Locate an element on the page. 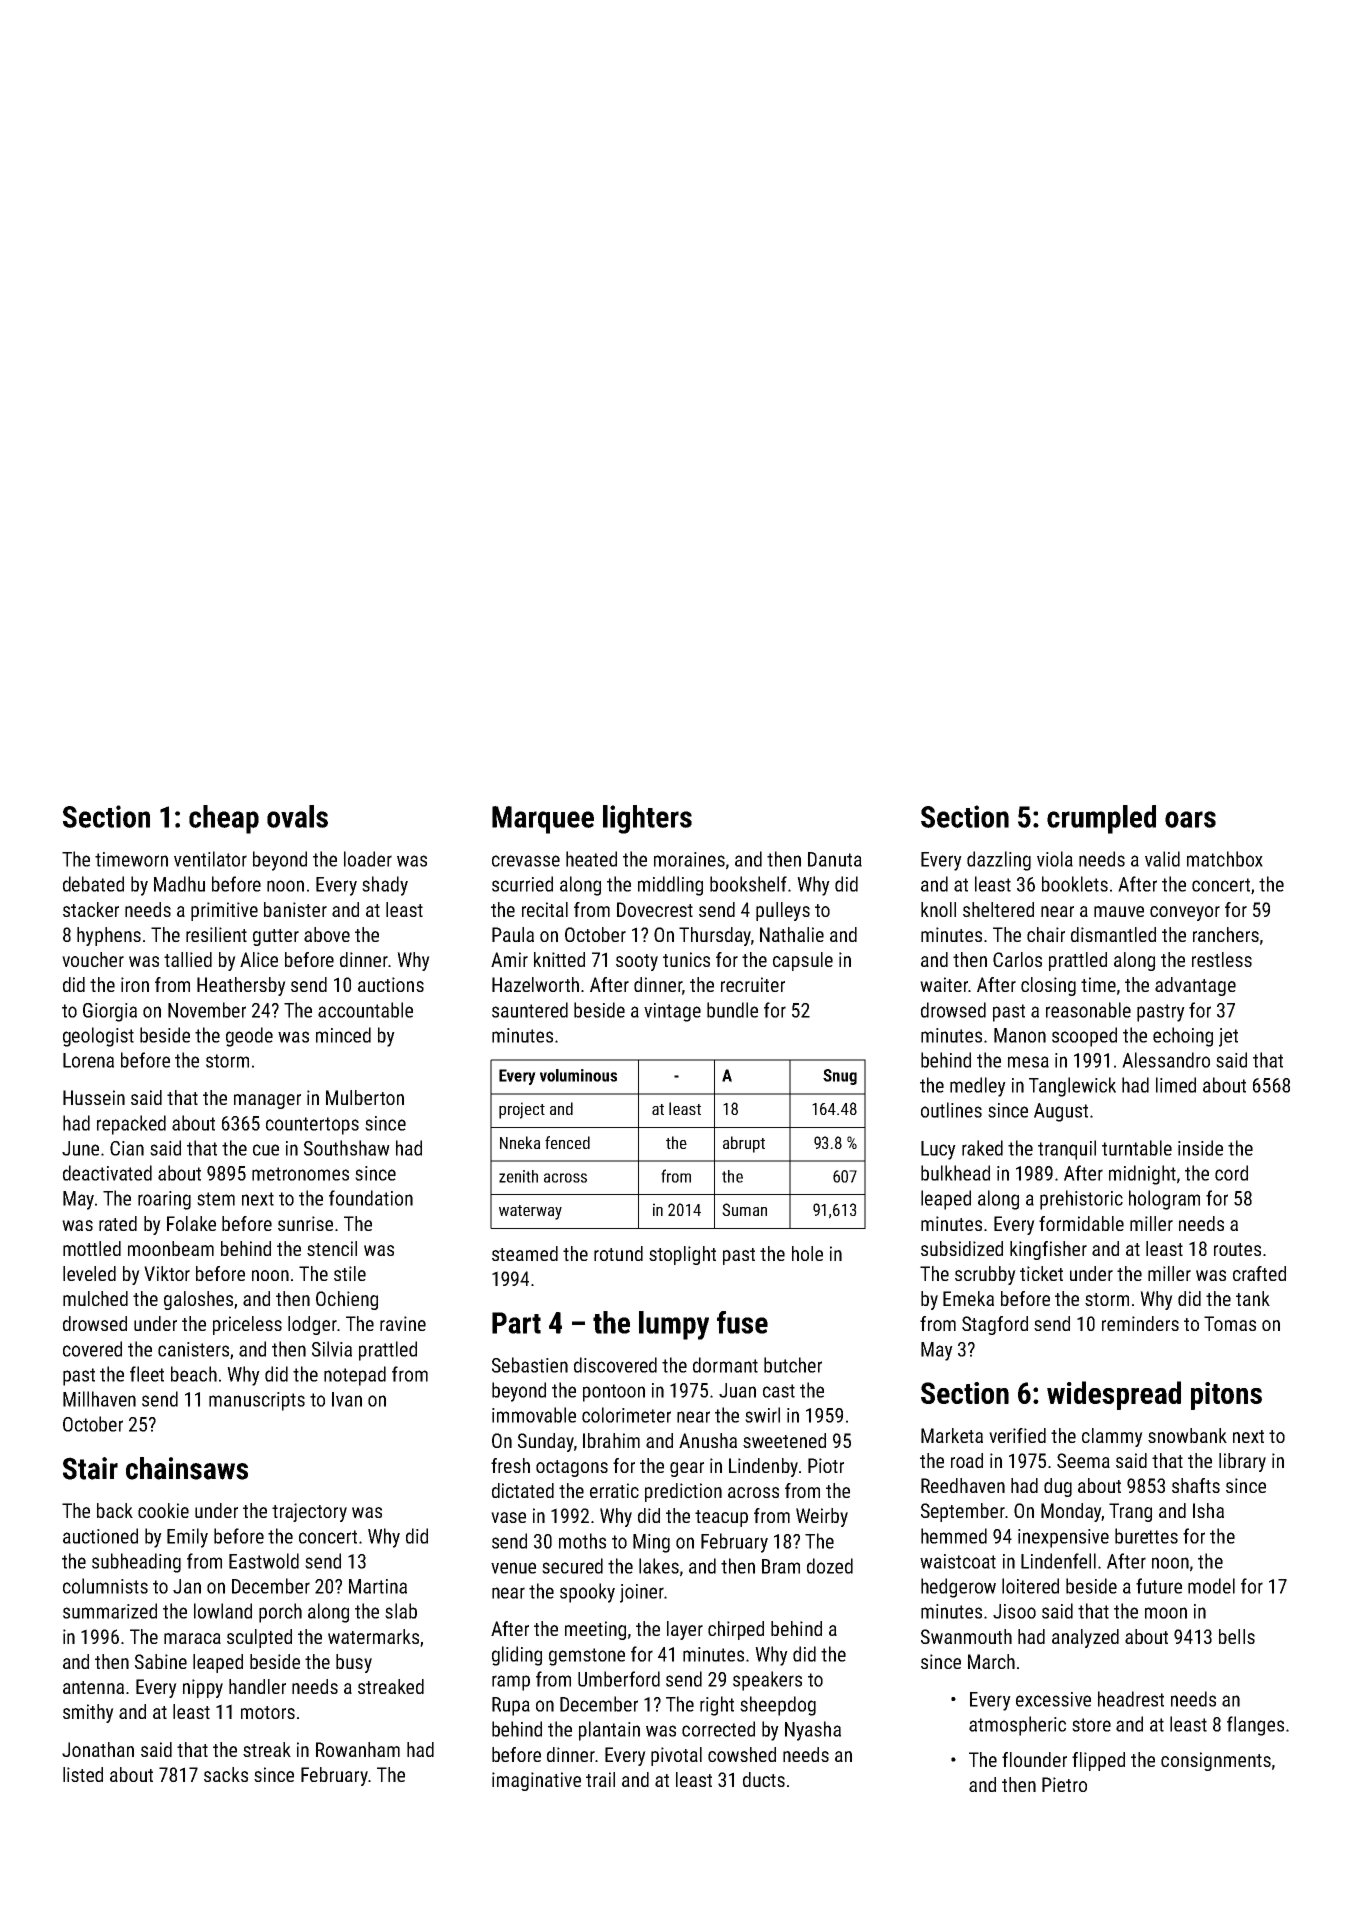 This page has width=1356, height=1918. resilient is located at coordinates (216, 934).
